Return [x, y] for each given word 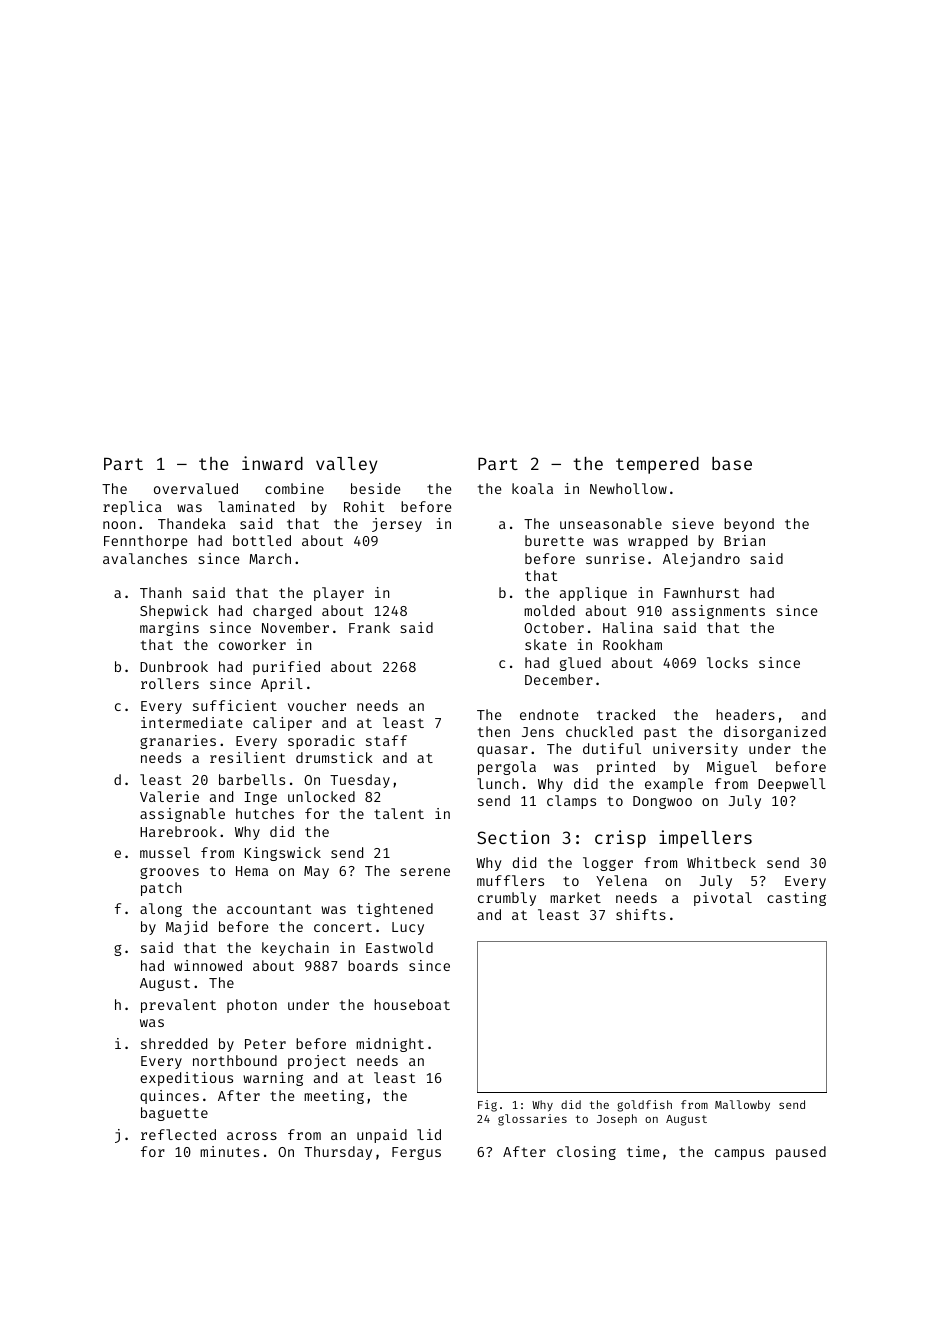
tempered [657, 465]
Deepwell [792, 785]
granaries [178, 742]
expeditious [186, 1079]
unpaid [382, 1136]
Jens [538, 732]
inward [272, 463]
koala [532, 488]
